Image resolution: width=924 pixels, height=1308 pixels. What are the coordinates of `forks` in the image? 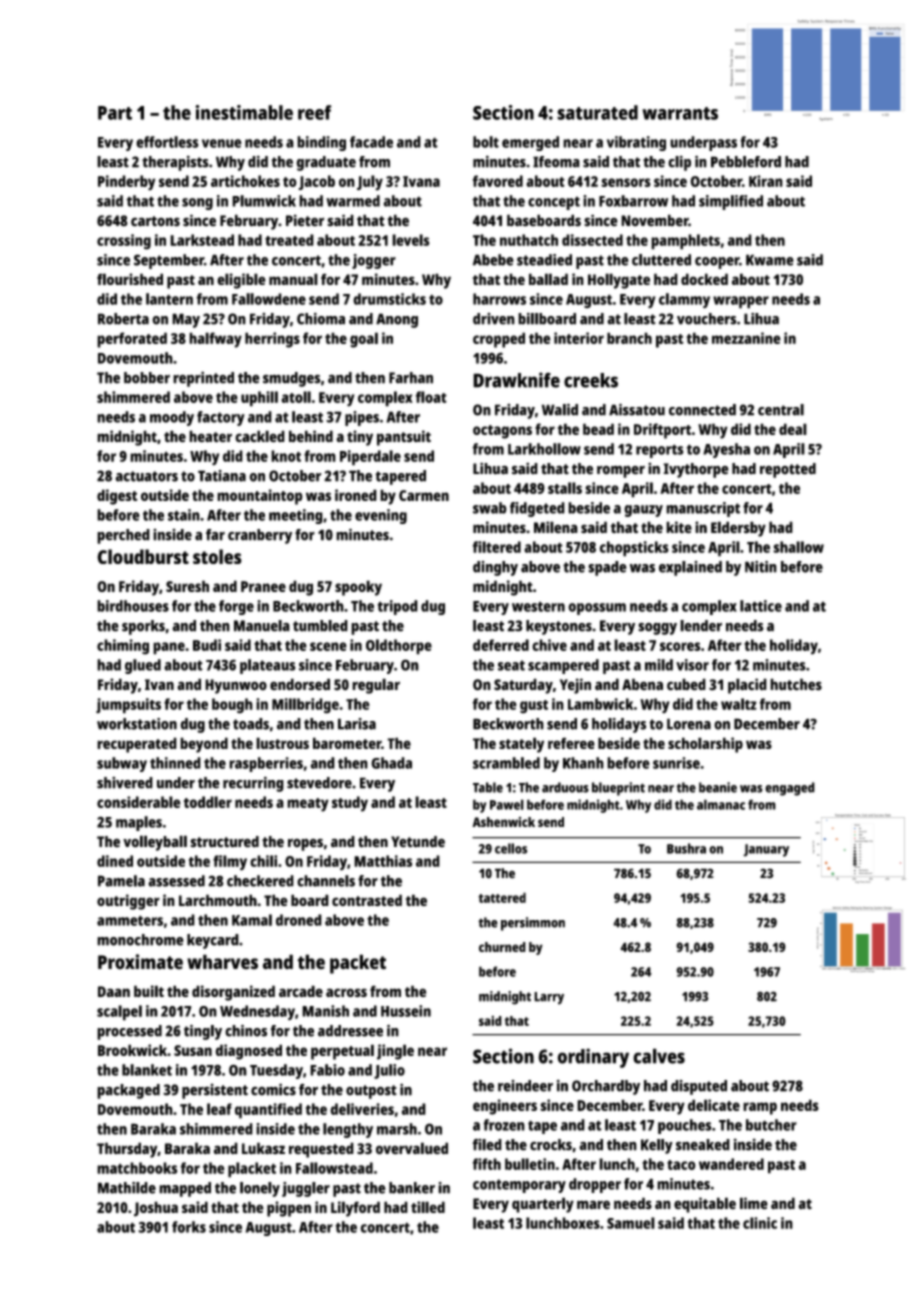 It's located at (189, 1227).
